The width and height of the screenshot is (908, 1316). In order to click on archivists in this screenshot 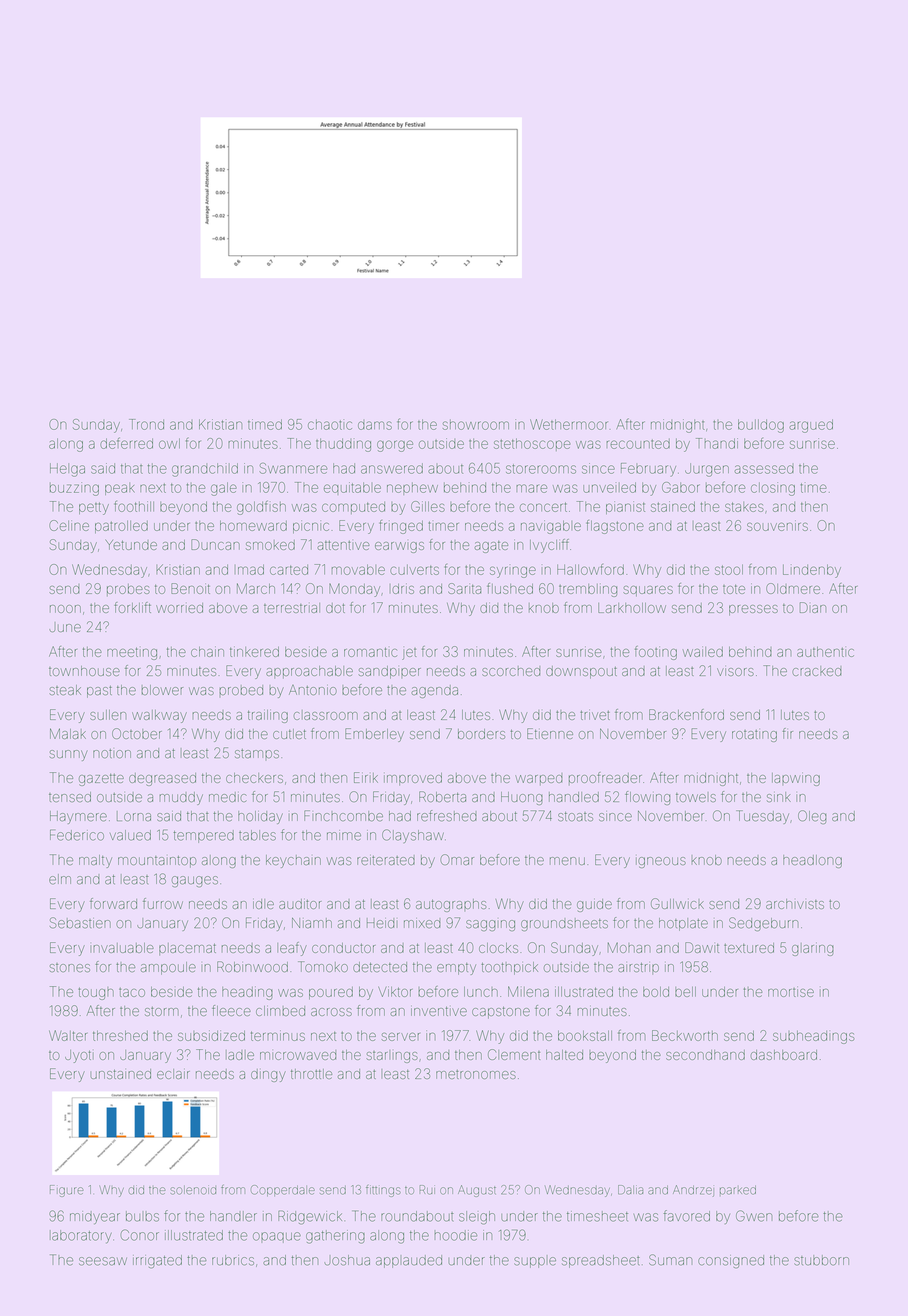, I will do `click(795, 904)`.
